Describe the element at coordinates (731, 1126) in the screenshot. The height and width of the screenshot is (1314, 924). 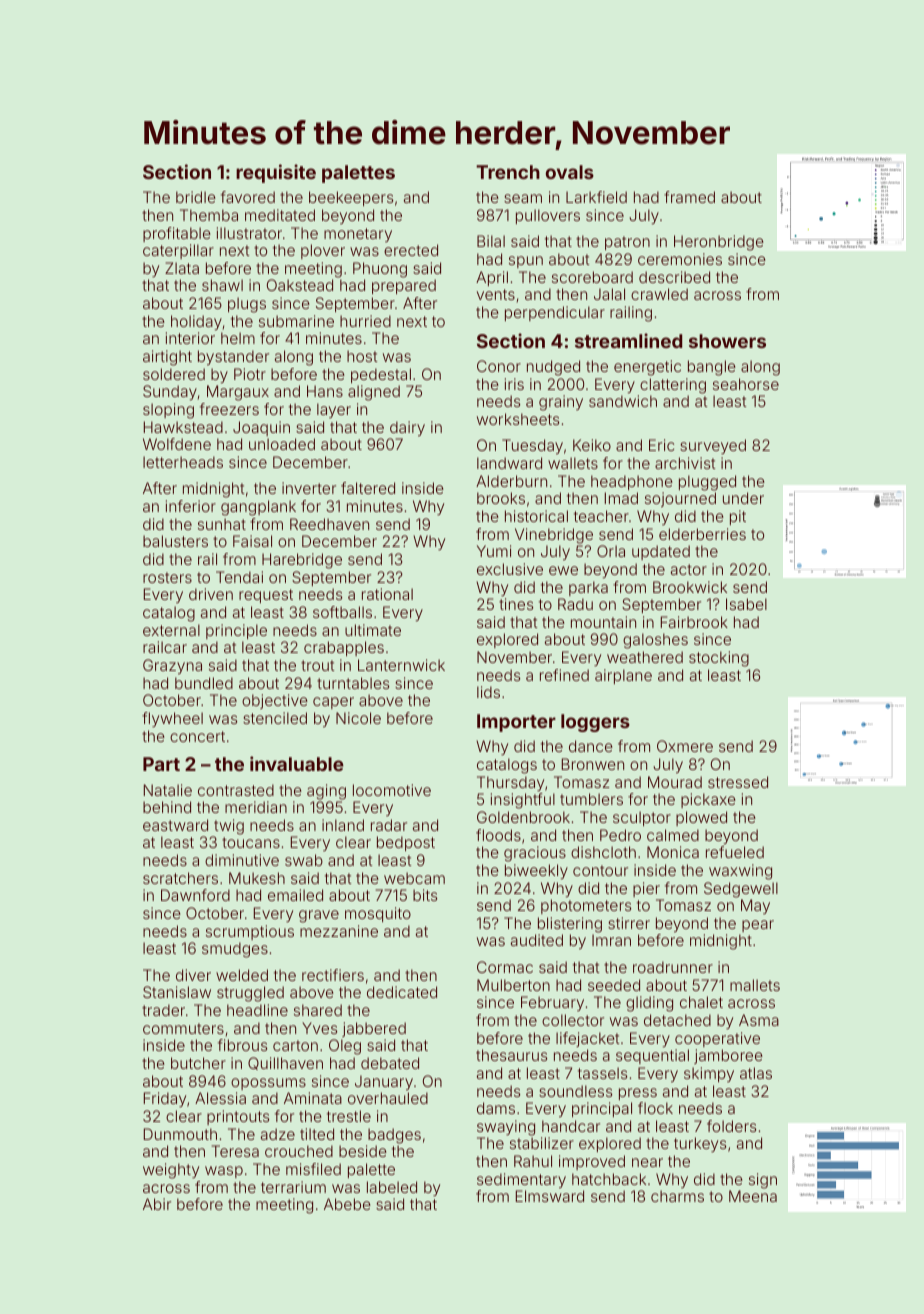
I see `folders` at that location.
